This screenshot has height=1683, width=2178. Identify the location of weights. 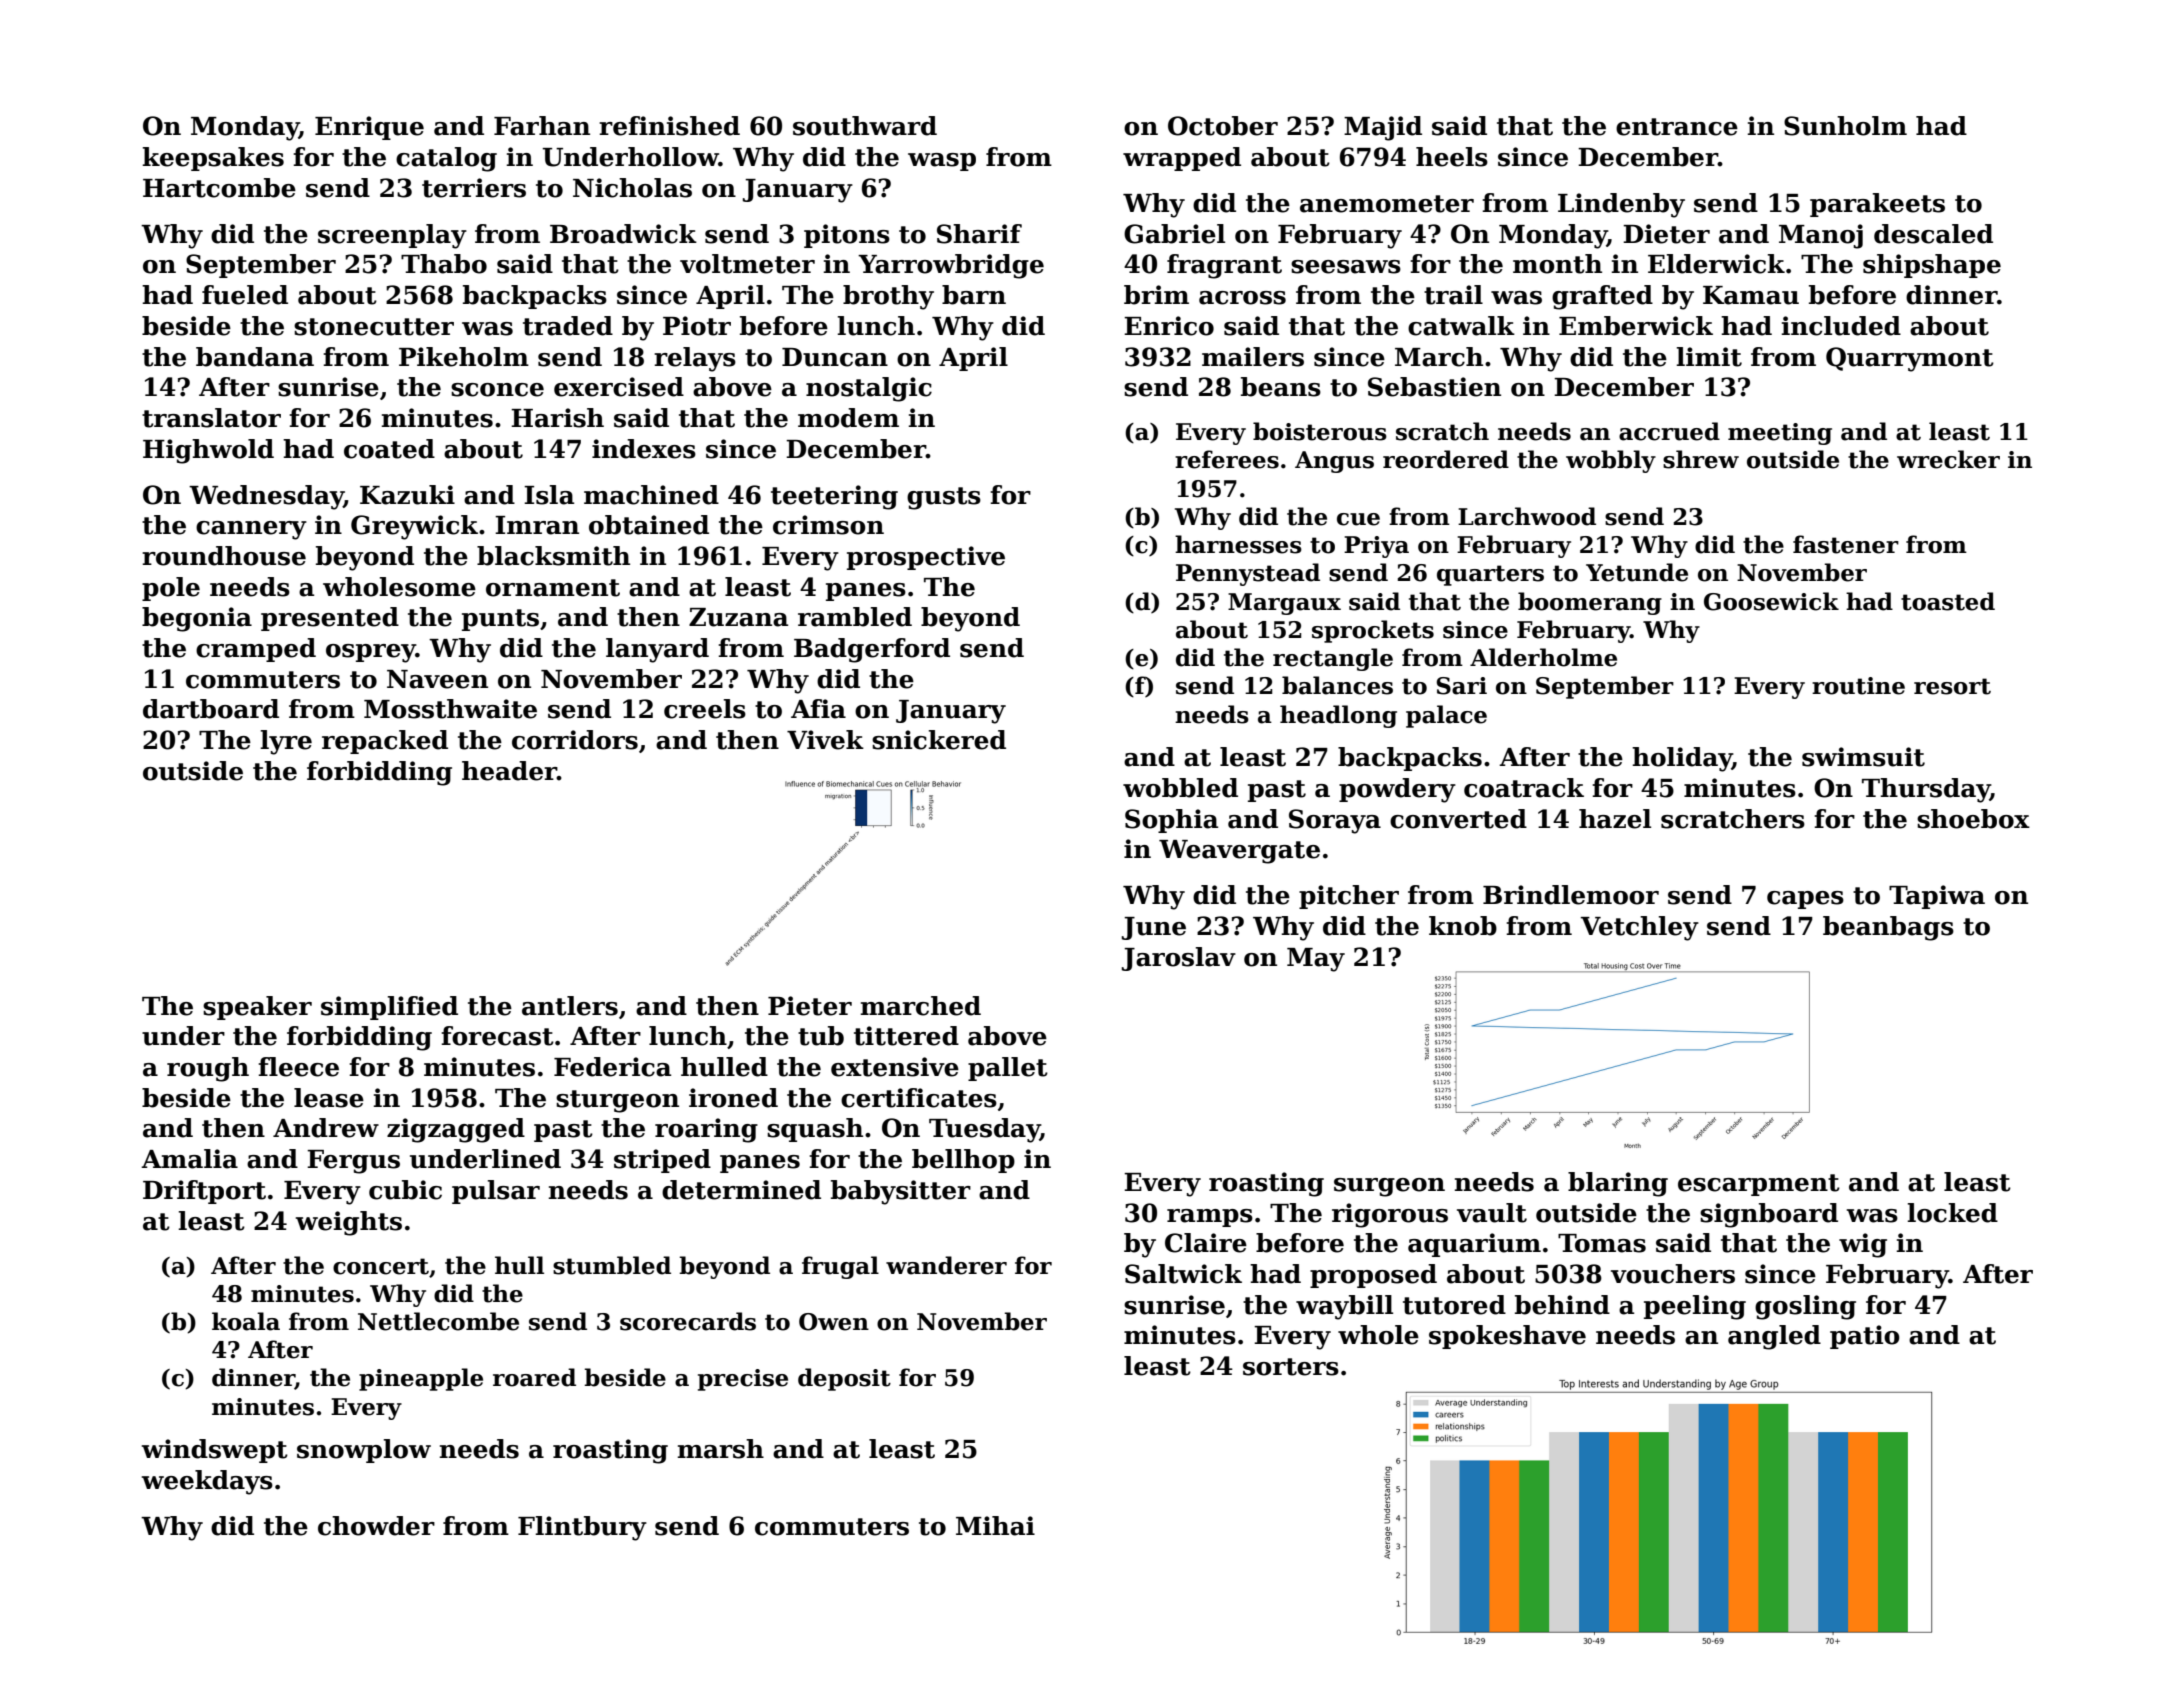
(349, 1223).
